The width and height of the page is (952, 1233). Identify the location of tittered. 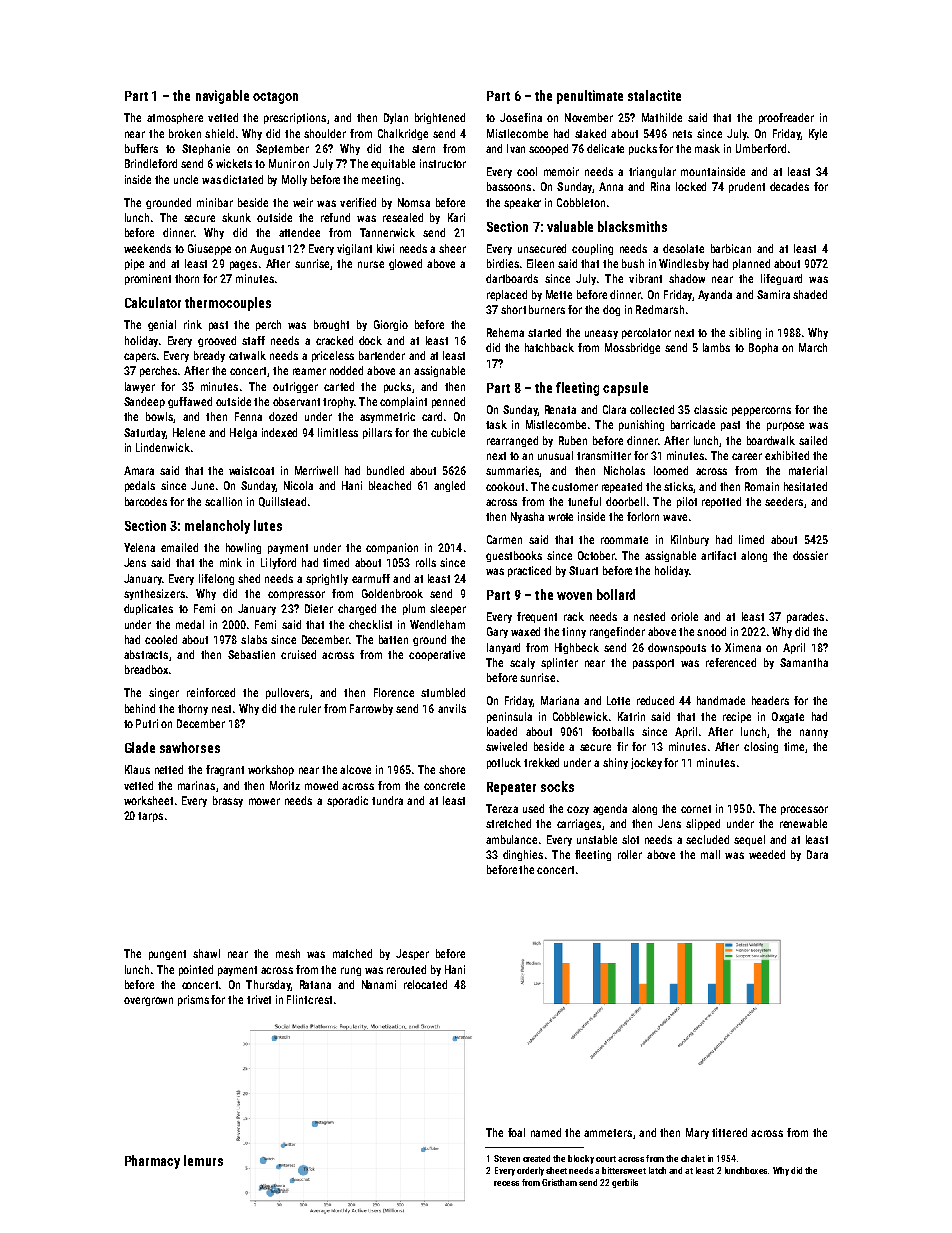
(729, 1132).
